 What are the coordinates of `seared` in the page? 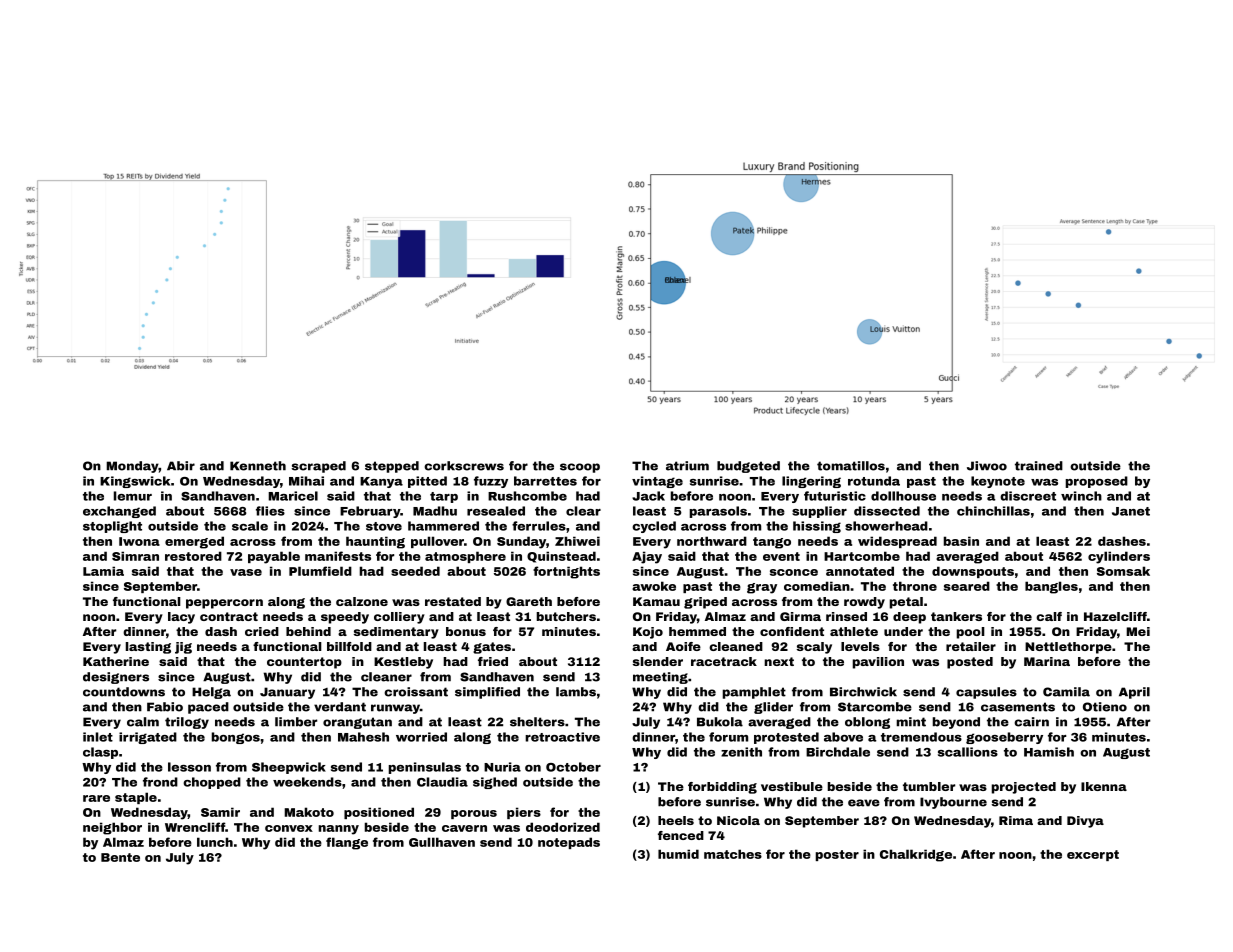 It's located at (967, 586).
